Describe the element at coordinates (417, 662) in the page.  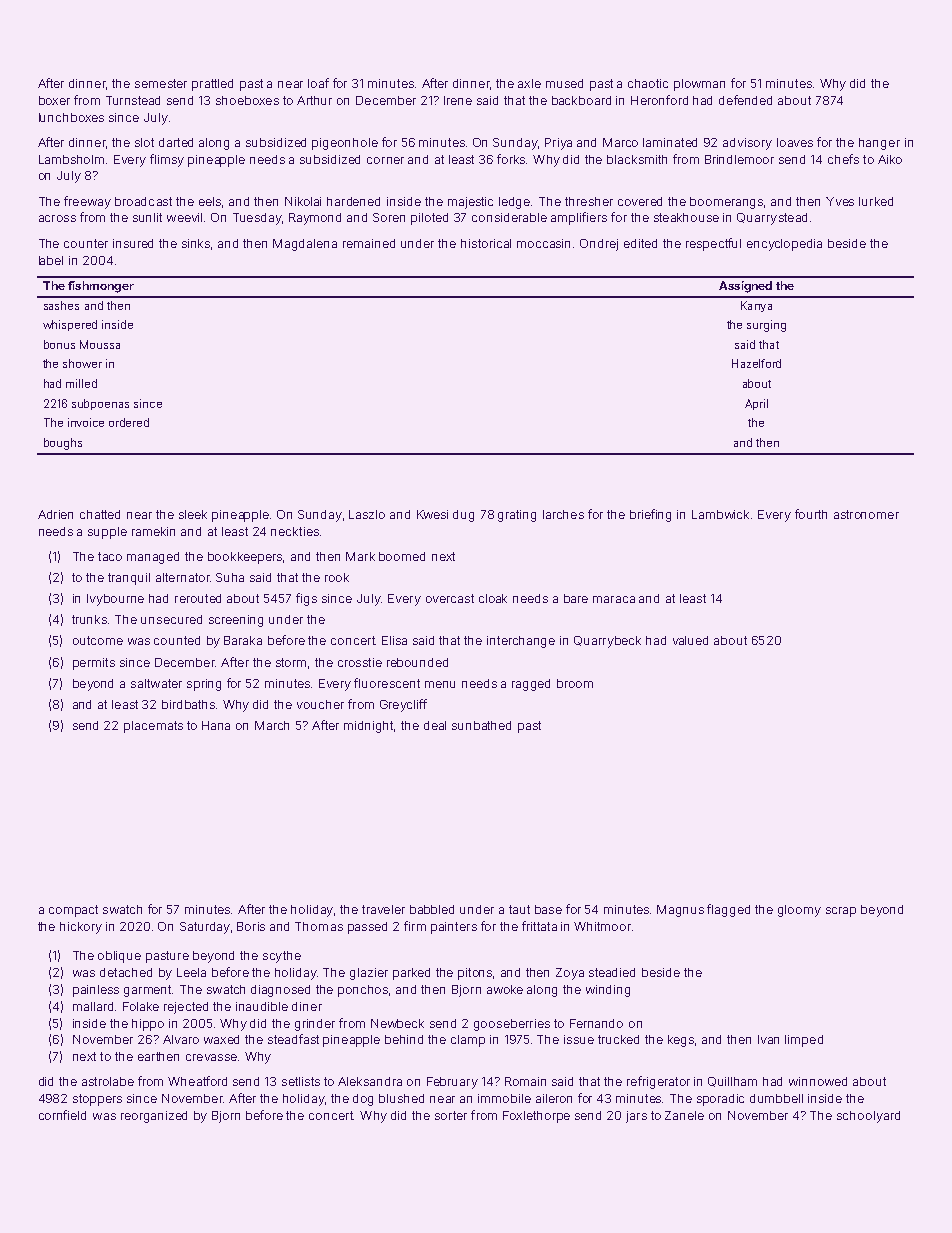
I see `rebounded` at that location.
